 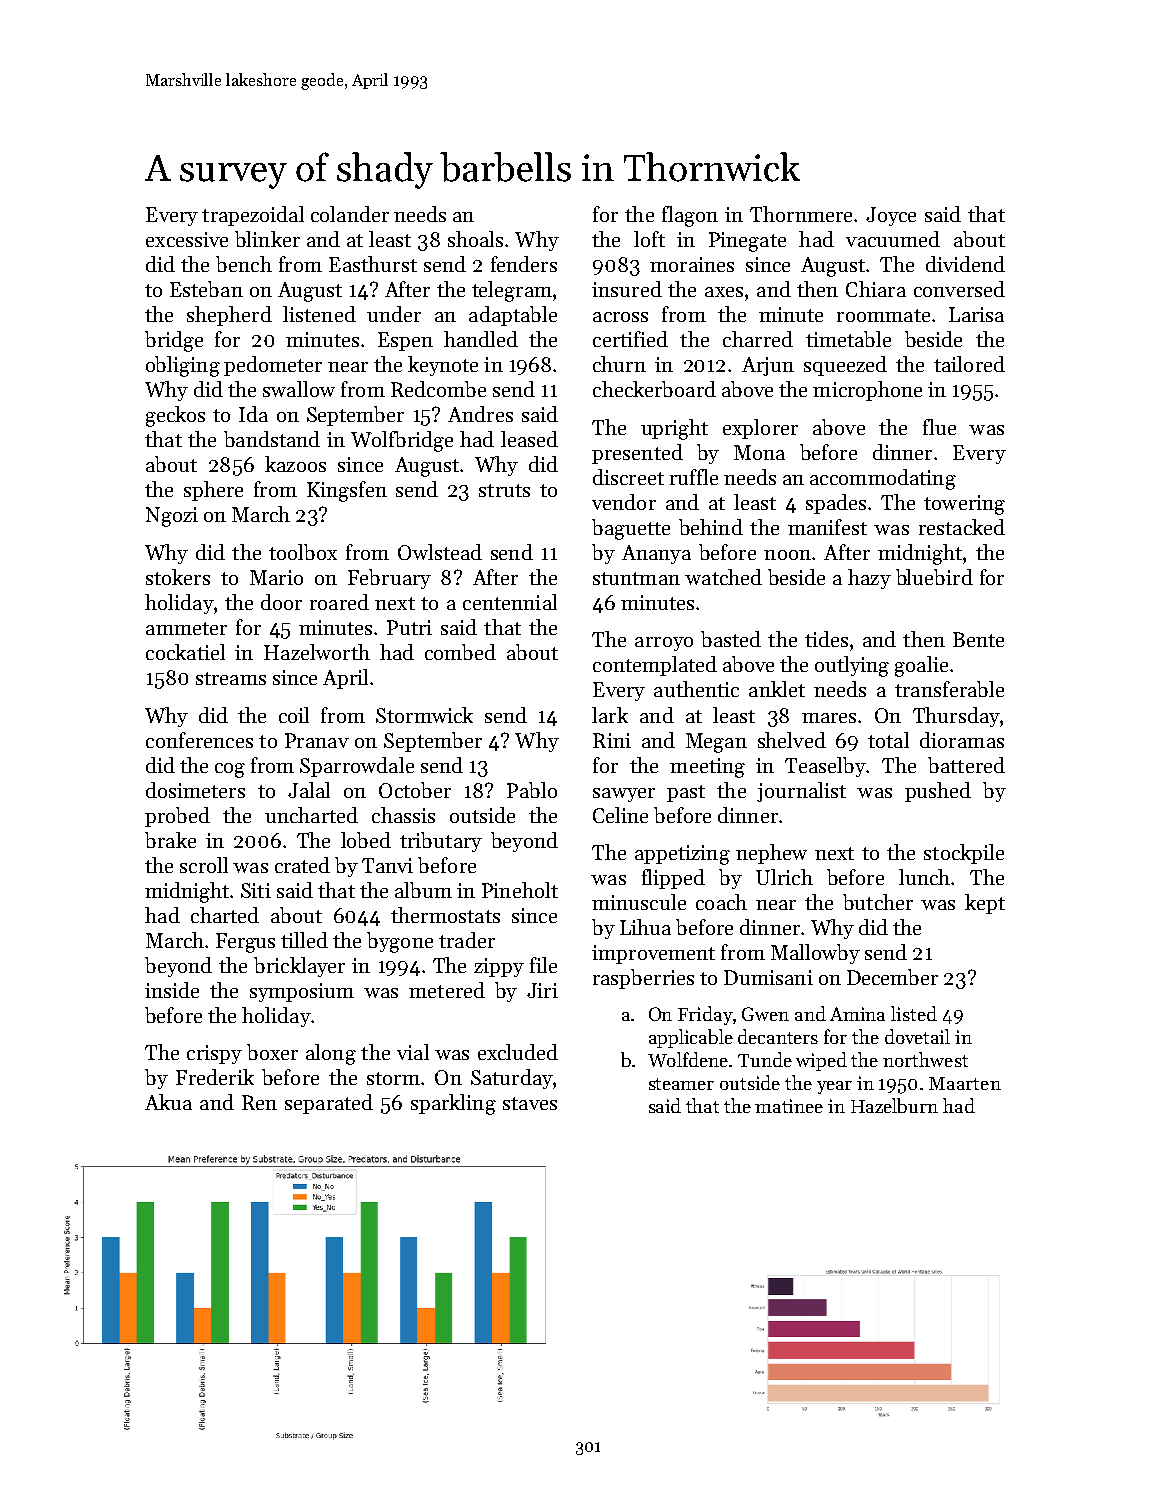 What do you see at coordinates (168, 1102) in the screenshot?
I see `Akua` at bounding box center [168, 1102].
